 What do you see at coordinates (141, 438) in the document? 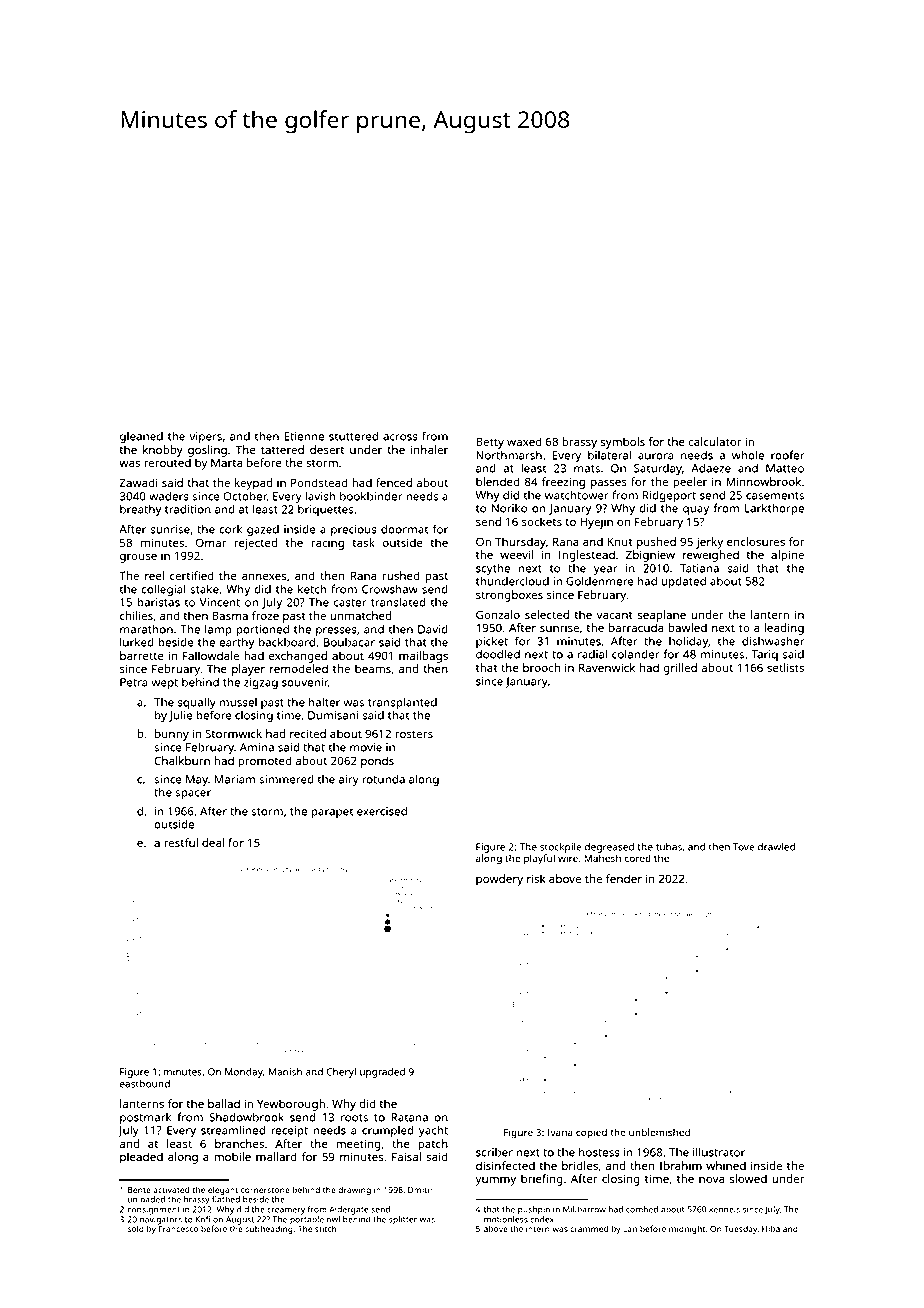
I see `gleaned` at bounding box center [141, 438].
